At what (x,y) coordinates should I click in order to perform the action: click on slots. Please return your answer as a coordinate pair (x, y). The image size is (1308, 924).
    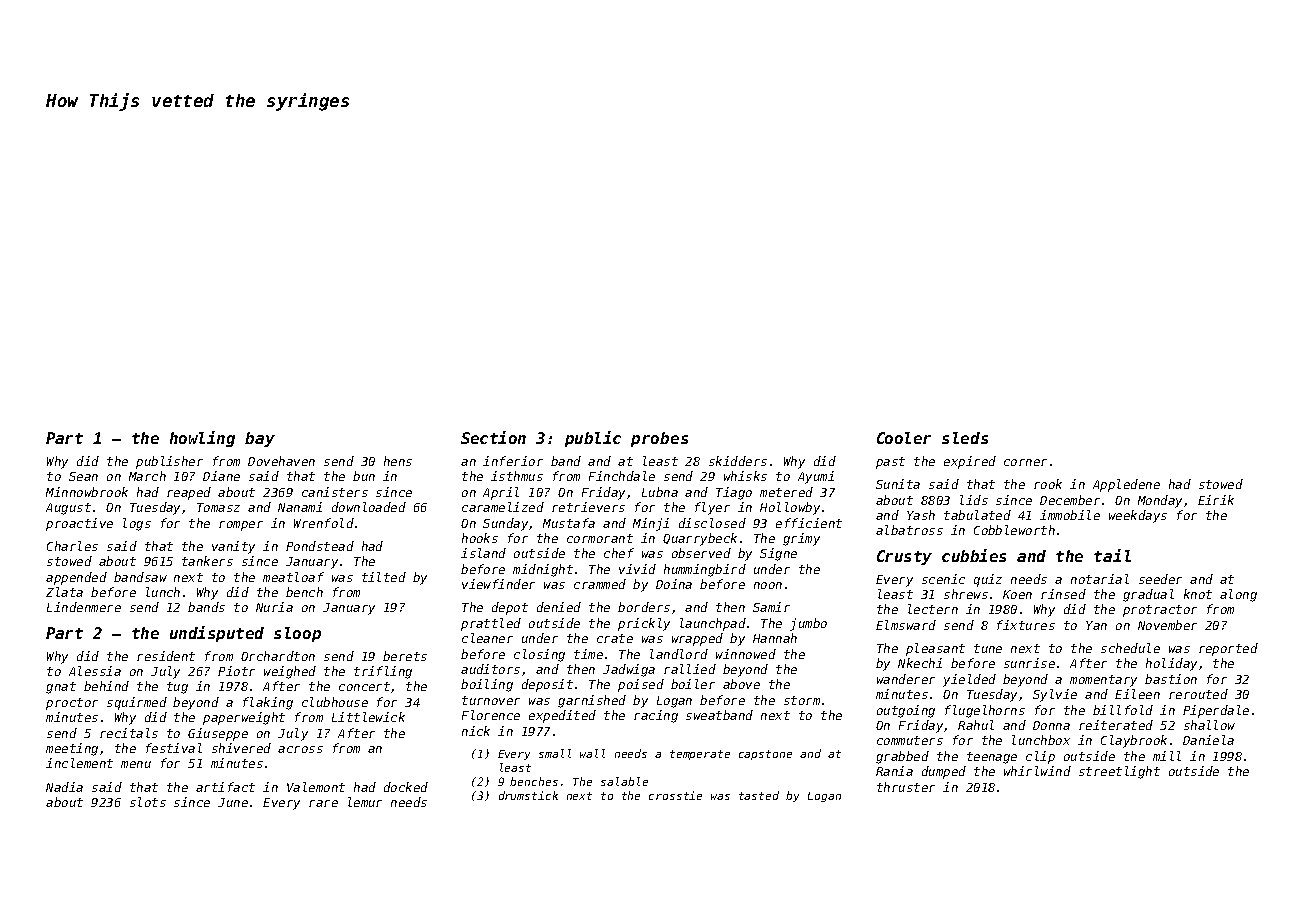
    Looking at the image, I should click on (148, 802).
